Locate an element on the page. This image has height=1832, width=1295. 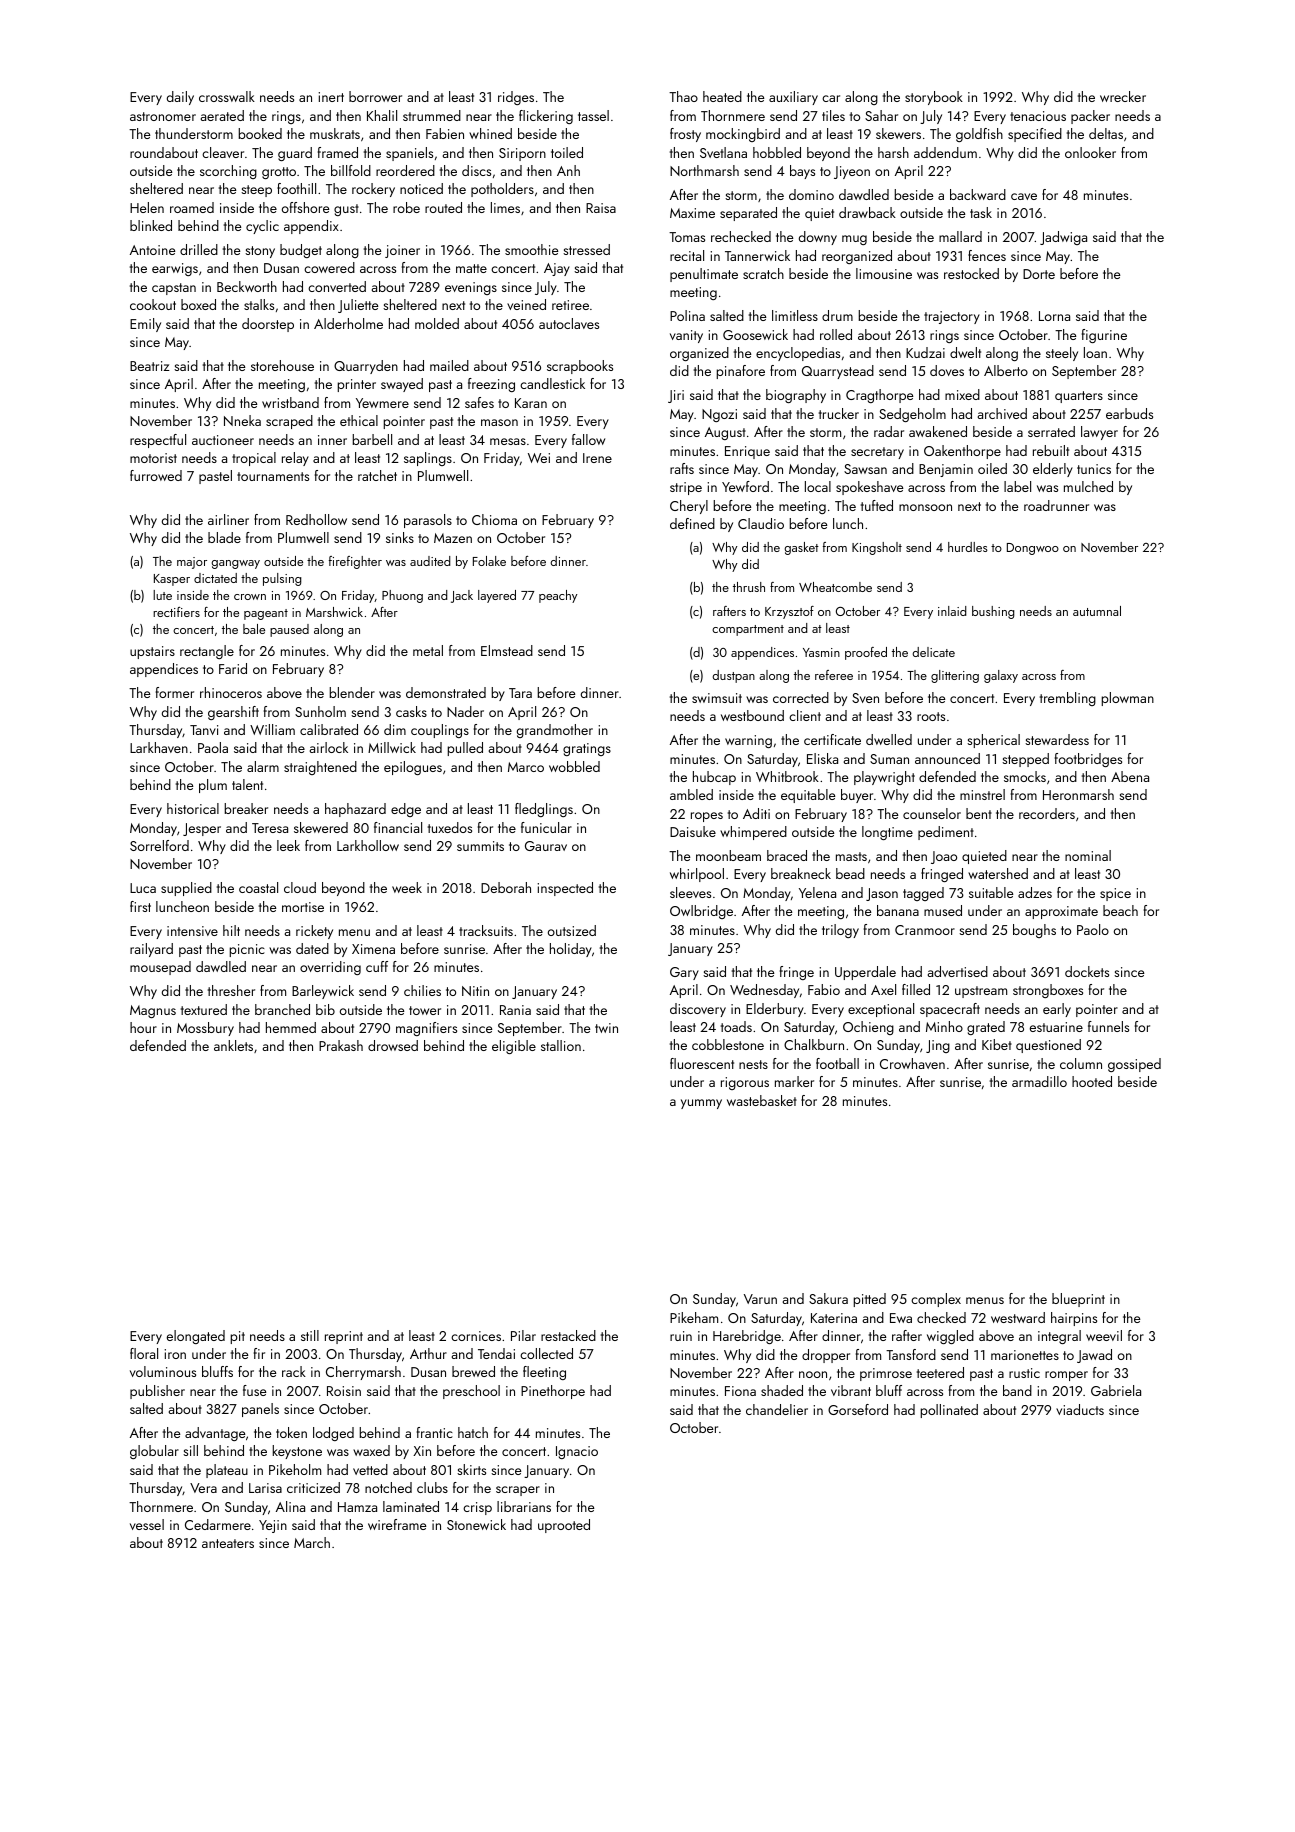
Dorte is located at coordinates (1039, 274).
